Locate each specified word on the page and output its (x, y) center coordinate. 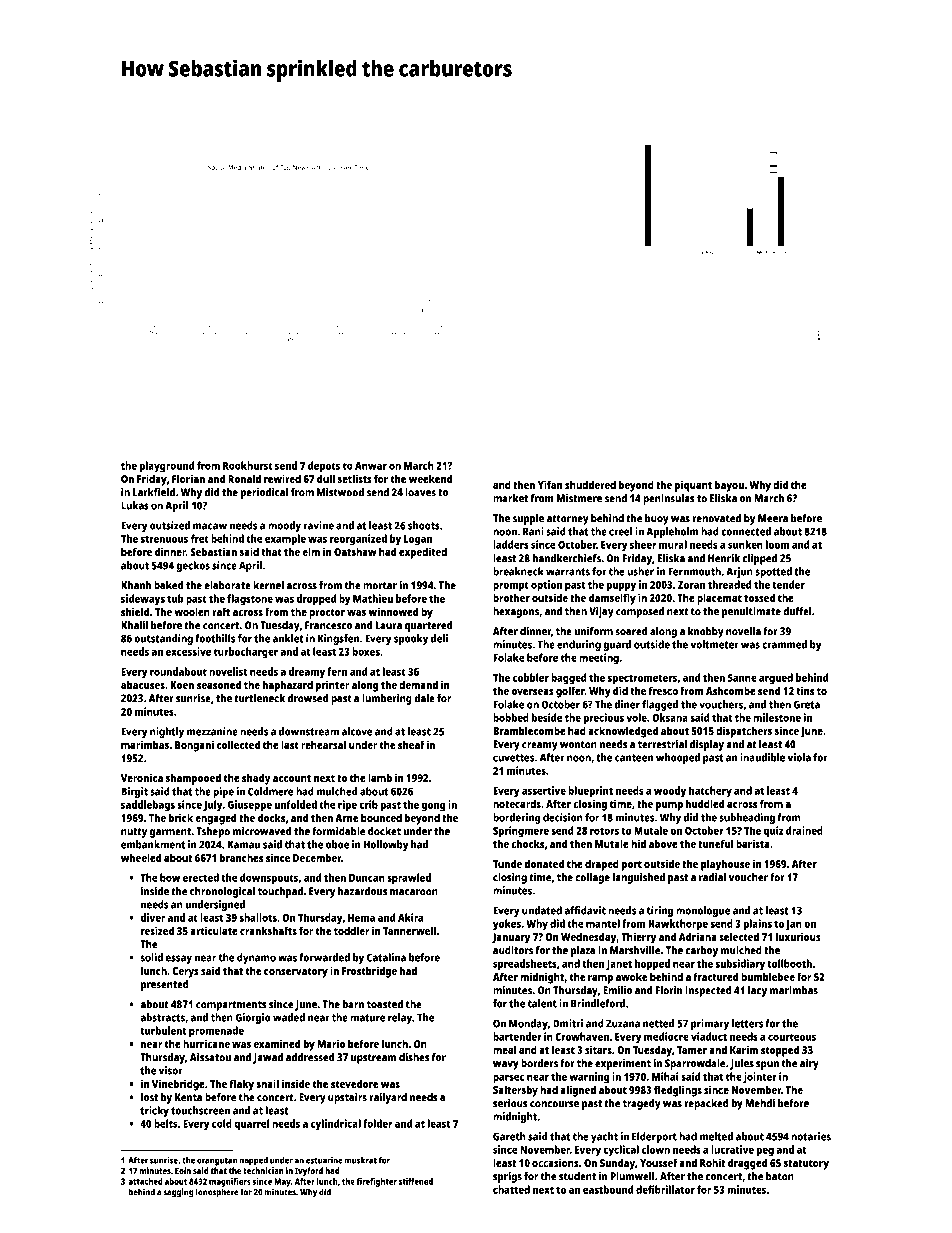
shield (135, 611)
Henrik (724, 558)
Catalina (386, 957)
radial (712, 877)
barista (753, 843)
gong (434, 807)
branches (241, 857)
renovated (716, 518)
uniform (593, 631)
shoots (424, 525)
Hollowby (386, 845)
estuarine (324, 1160)
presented (165, 985)
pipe (223, 792)
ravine (319, 525)
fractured (716, 976)
